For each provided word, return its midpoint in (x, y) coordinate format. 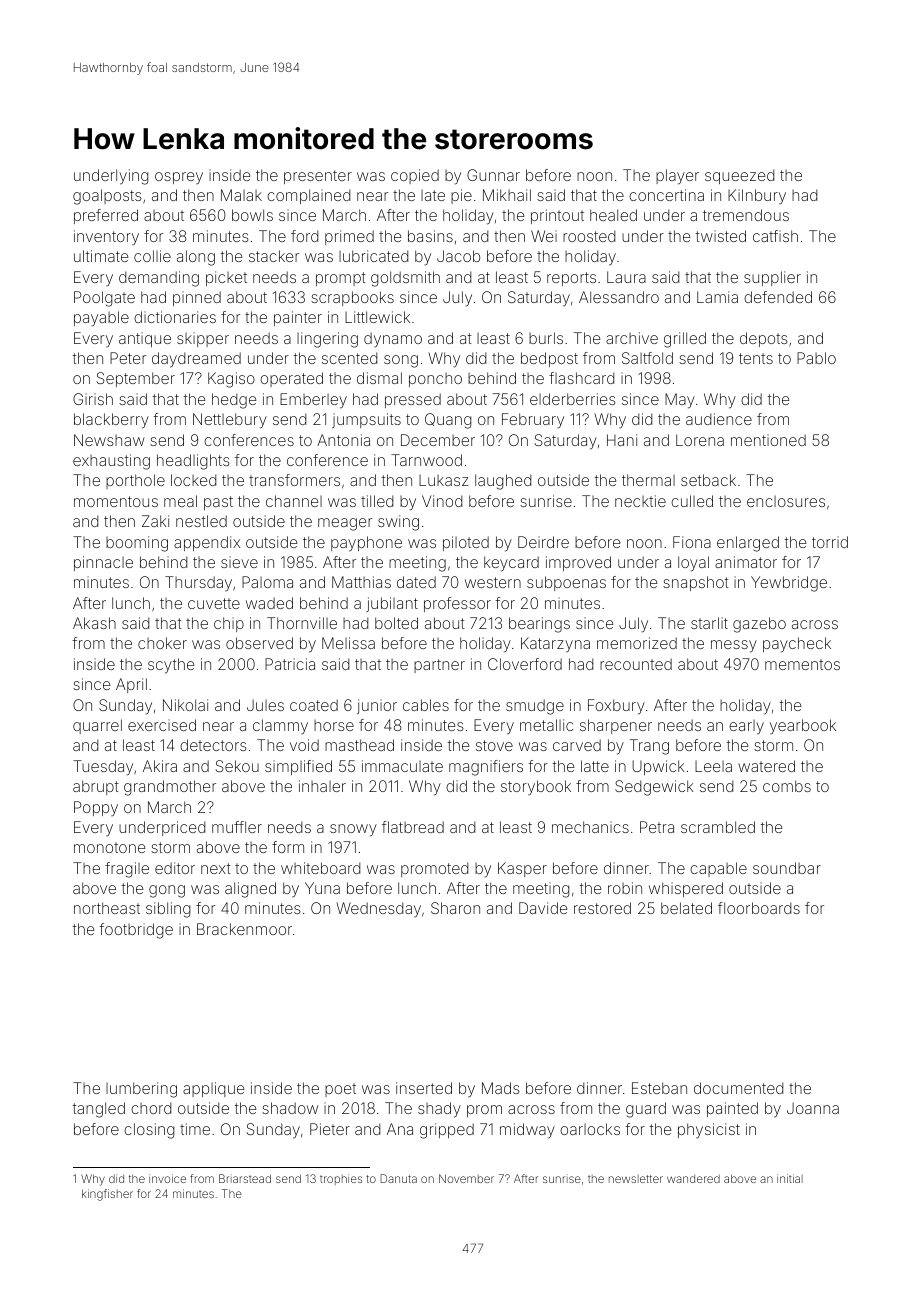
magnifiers (486, 768)
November (466, 1178)
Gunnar (493, 175)
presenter (318, 177)
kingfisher (107, 1195)
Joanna (813, 1108)
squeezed (739, 176)
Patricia (290, 664)
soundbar (787, 868)
